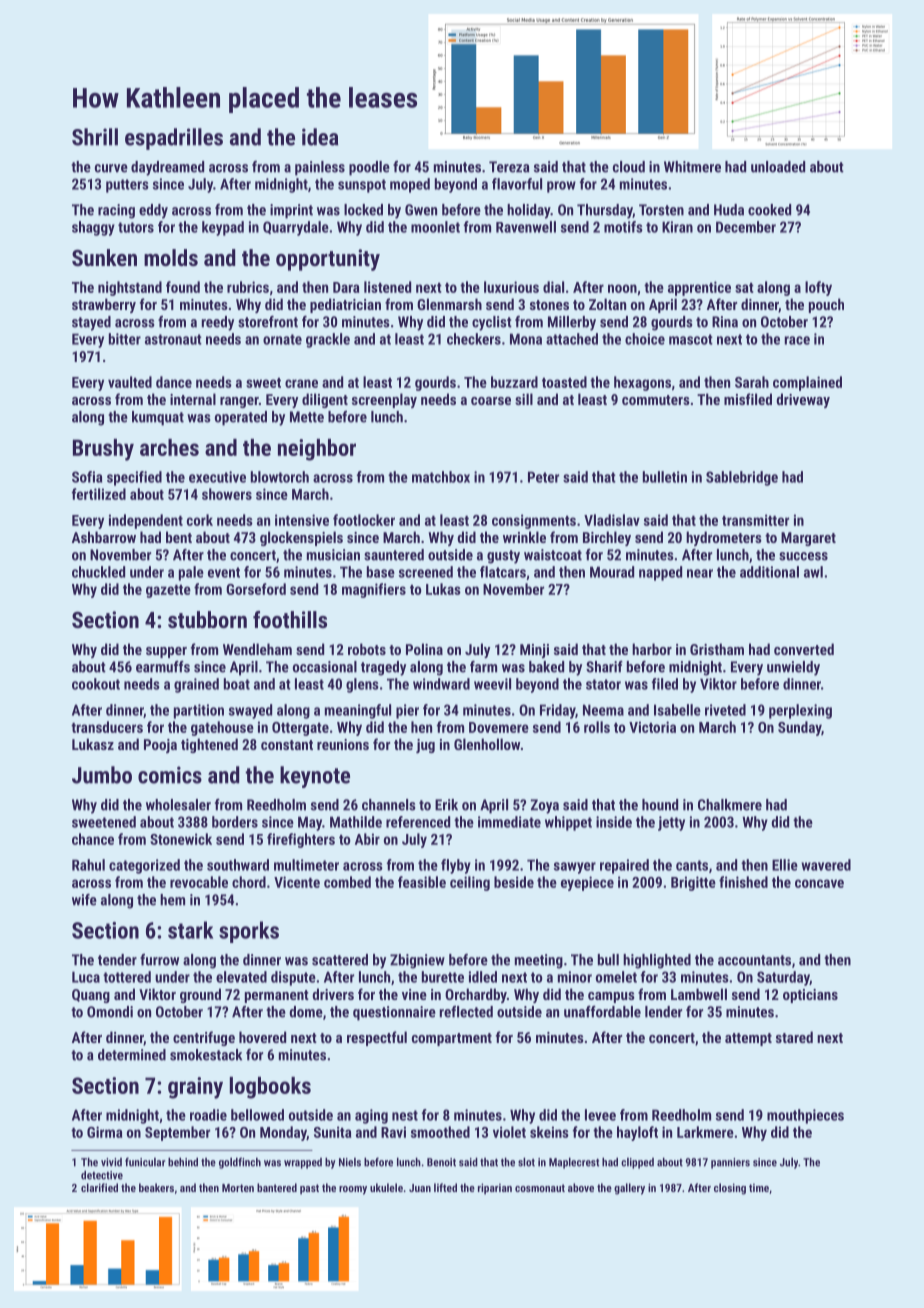 The height and width of the screenshot is (1308, 924). Describe the element at coordinates (125, 339) in the screenshot. I see `bitter` at that location.
